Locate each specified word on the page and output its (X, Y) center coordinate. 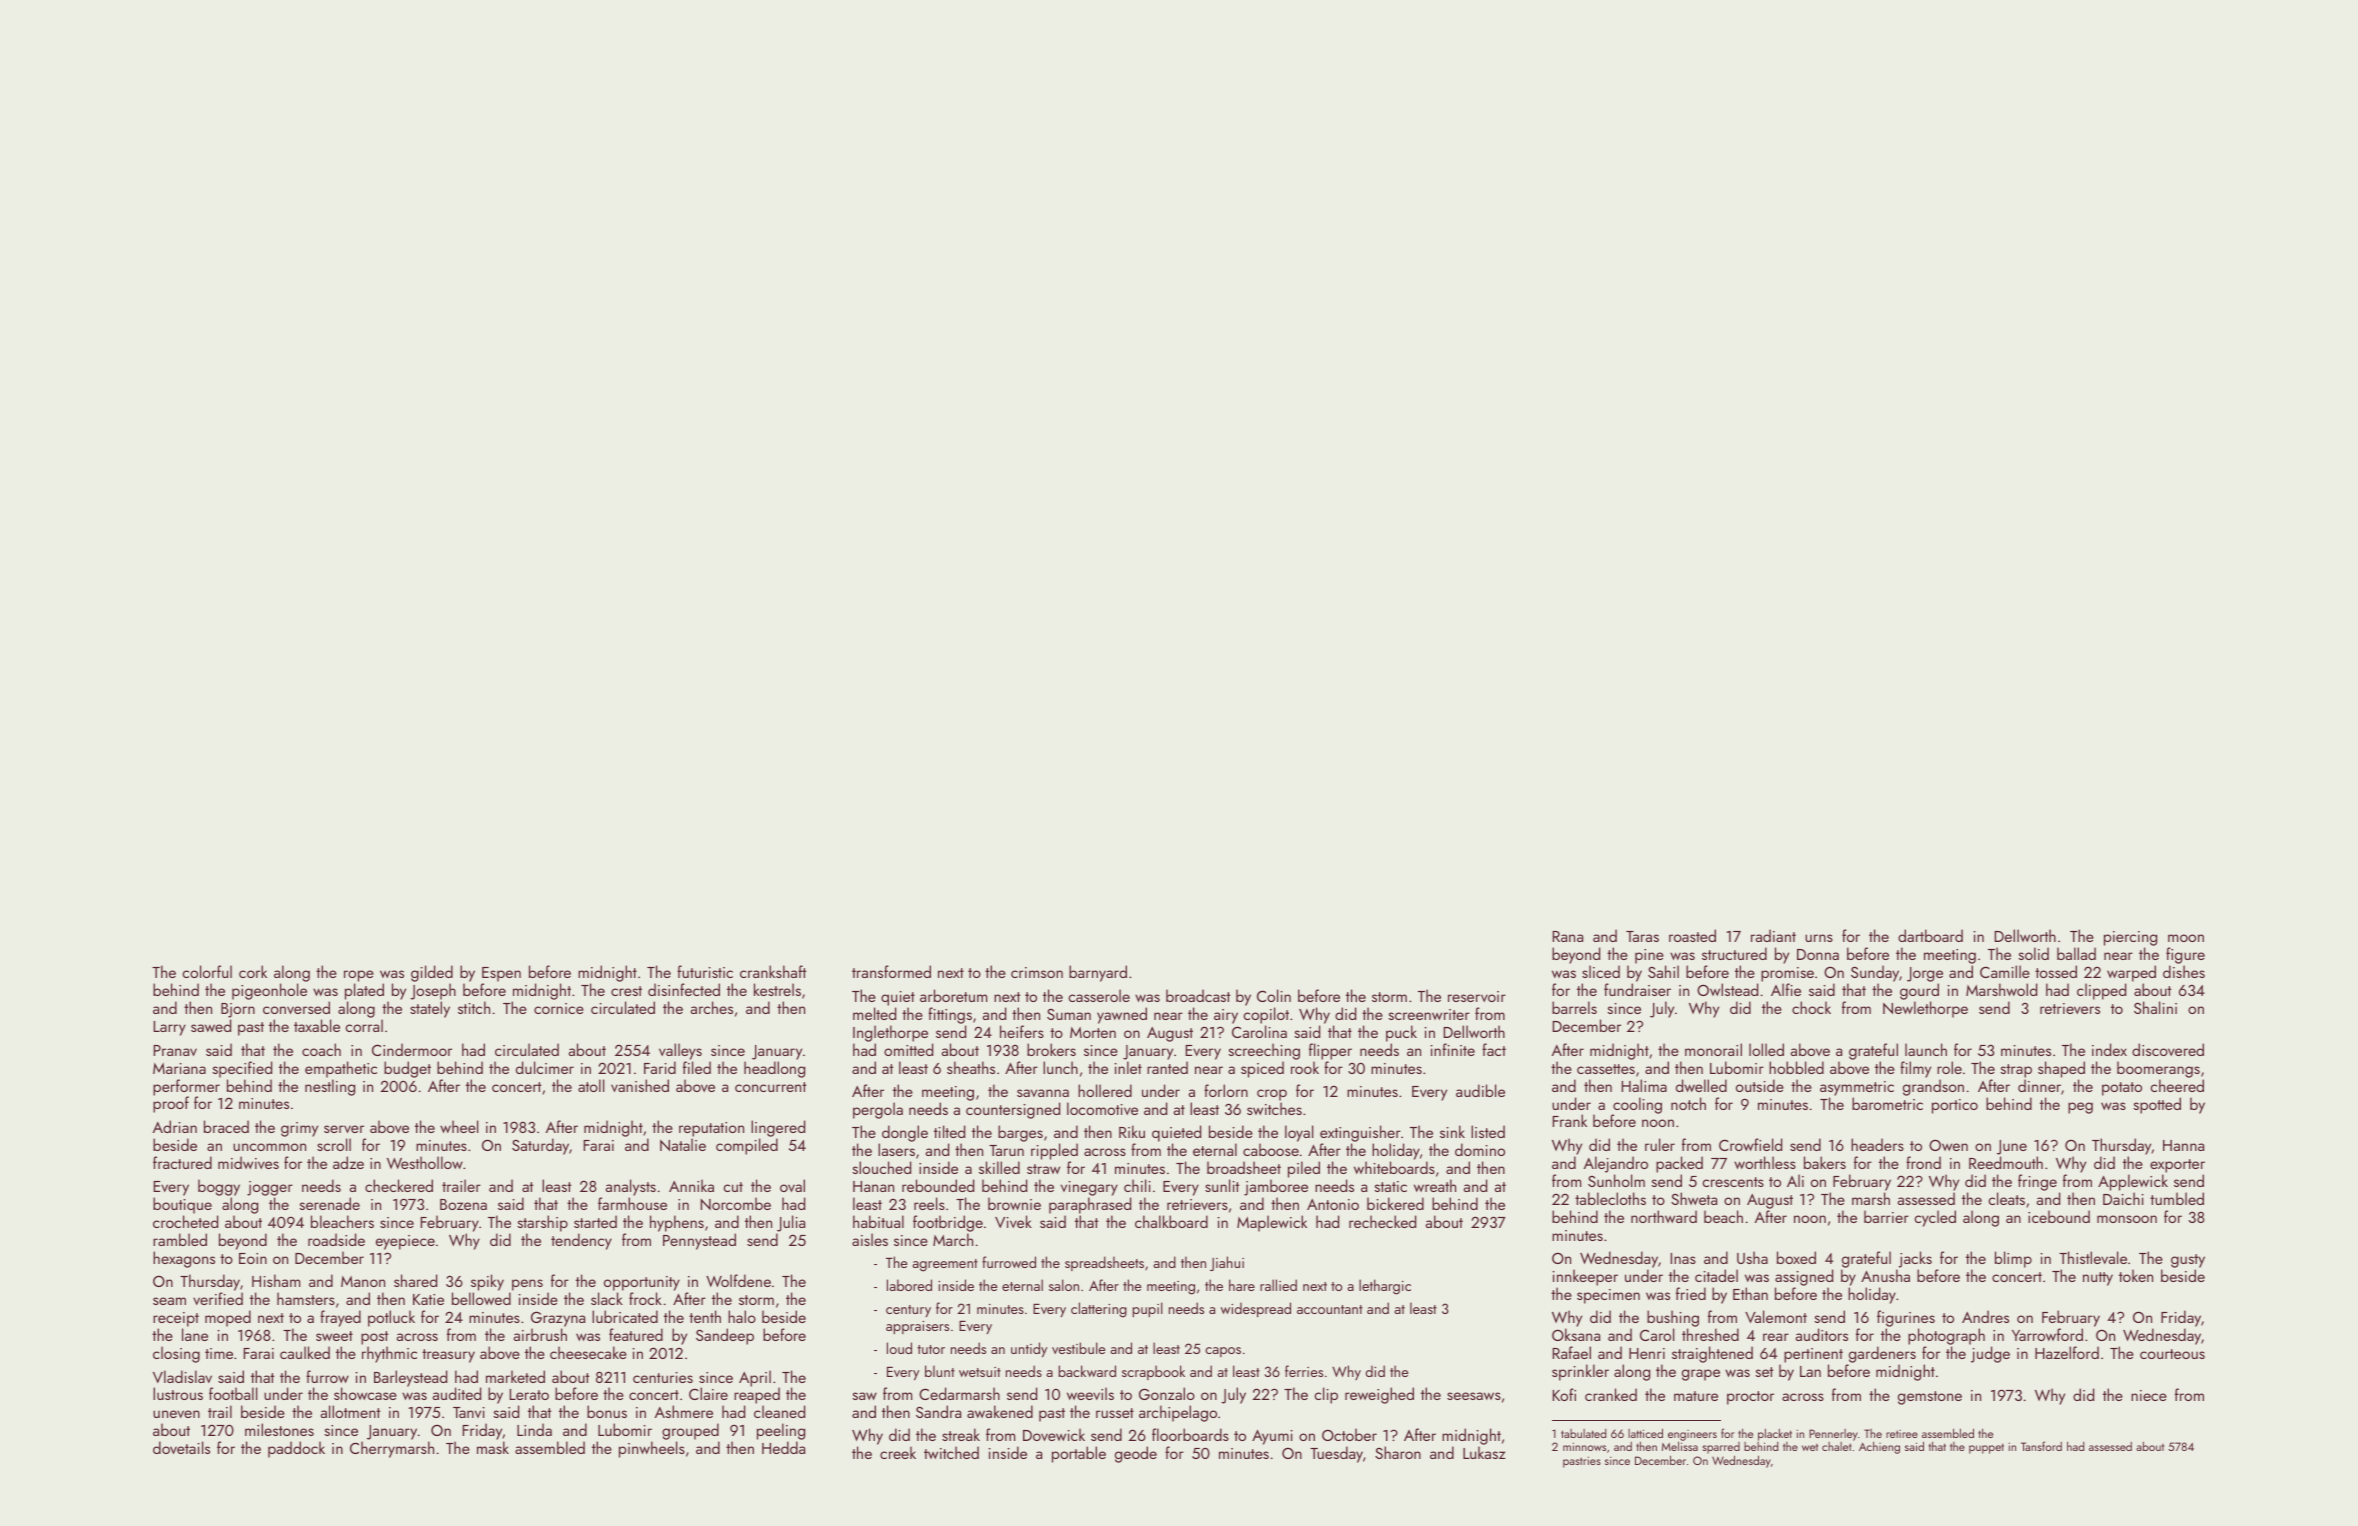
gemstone (1930, 1398)
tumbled (2177, 1198)
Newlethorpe (1925, 1009)
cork (253, 971)
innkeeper (1585, 1277)
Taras (1642, 936)
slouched (881, 1167)
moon (2186, 938)
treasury (448, 1356)
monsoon (2127, 1219)
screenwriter (1429, 1014)
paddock (296, 1449)
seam (169, 1301)
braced (226, 1126)
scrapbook (1153, 1372)
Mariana (179, 1068)
